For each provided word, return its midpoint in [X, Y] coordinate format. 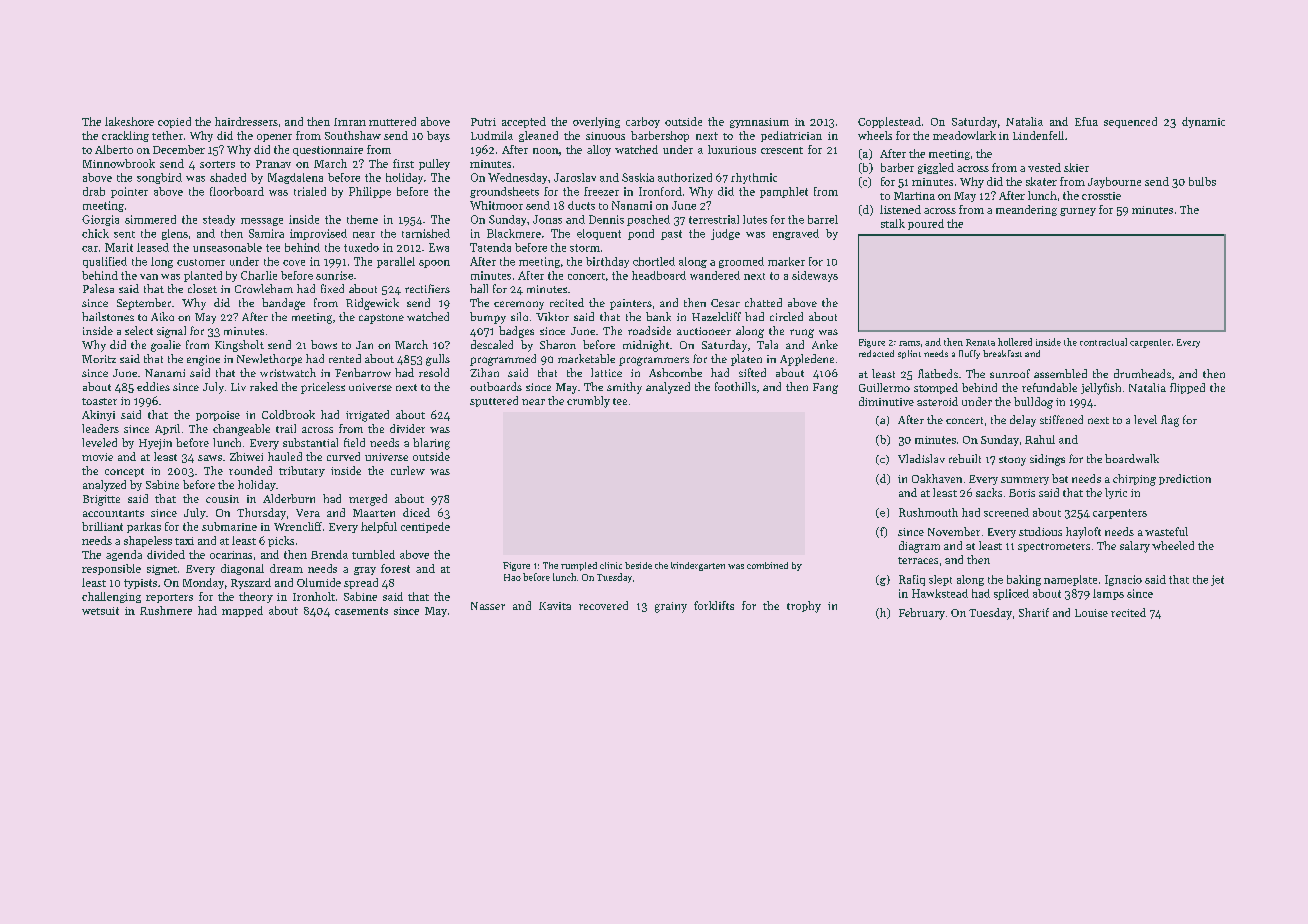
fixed [332, 288]
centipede [425, 527]
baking [1024, 580]
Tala [767, 344]
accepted [524, 122]
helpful [379, 527]
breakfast [1002, 353]
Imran [350, 122]
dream [286, 568]
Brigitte [101, 500]
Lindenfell [1038, 135]
